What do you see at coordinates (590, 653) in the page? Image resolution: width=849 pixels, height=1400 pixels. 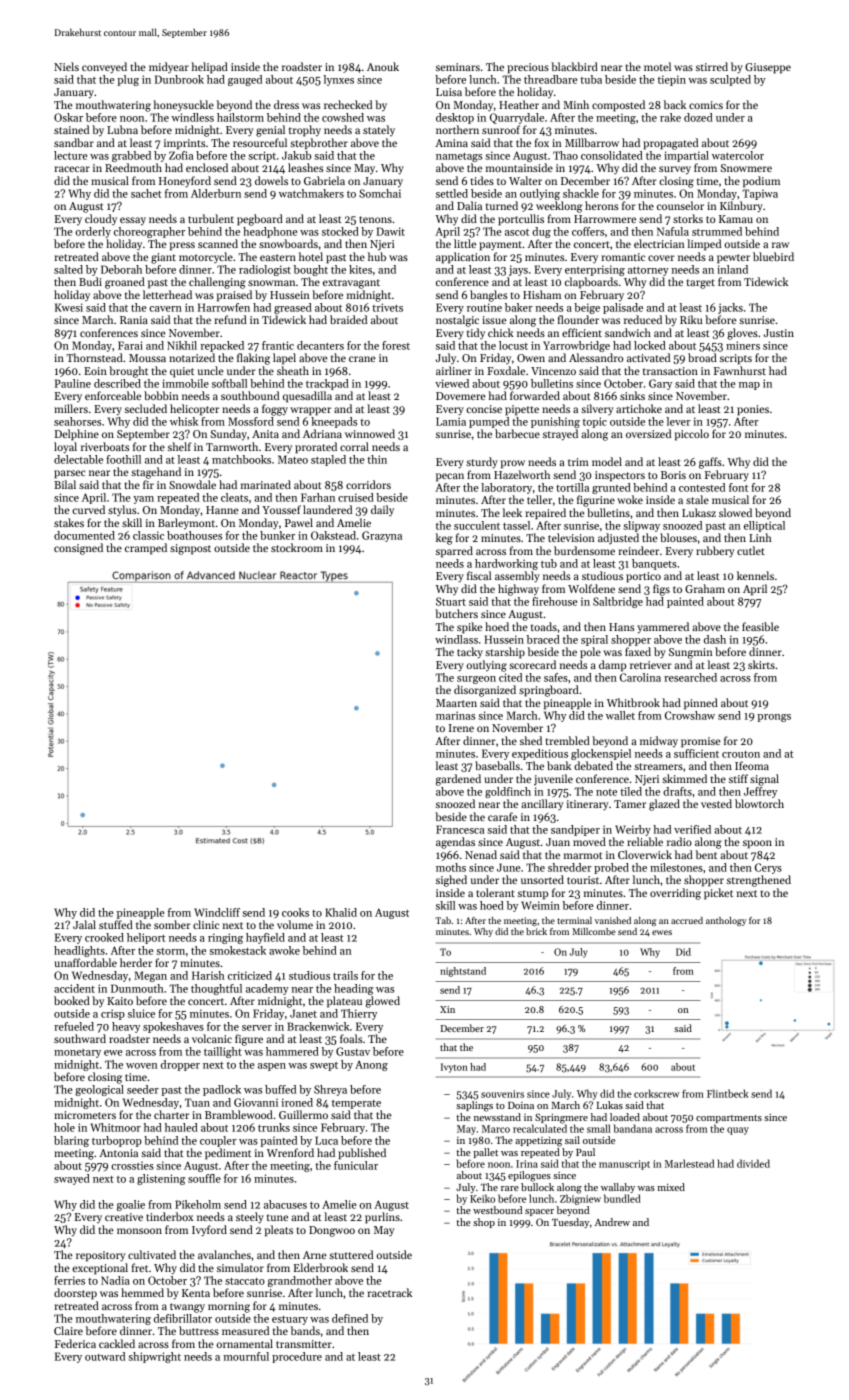 I see `pole` at bounding box center [590, 653].
